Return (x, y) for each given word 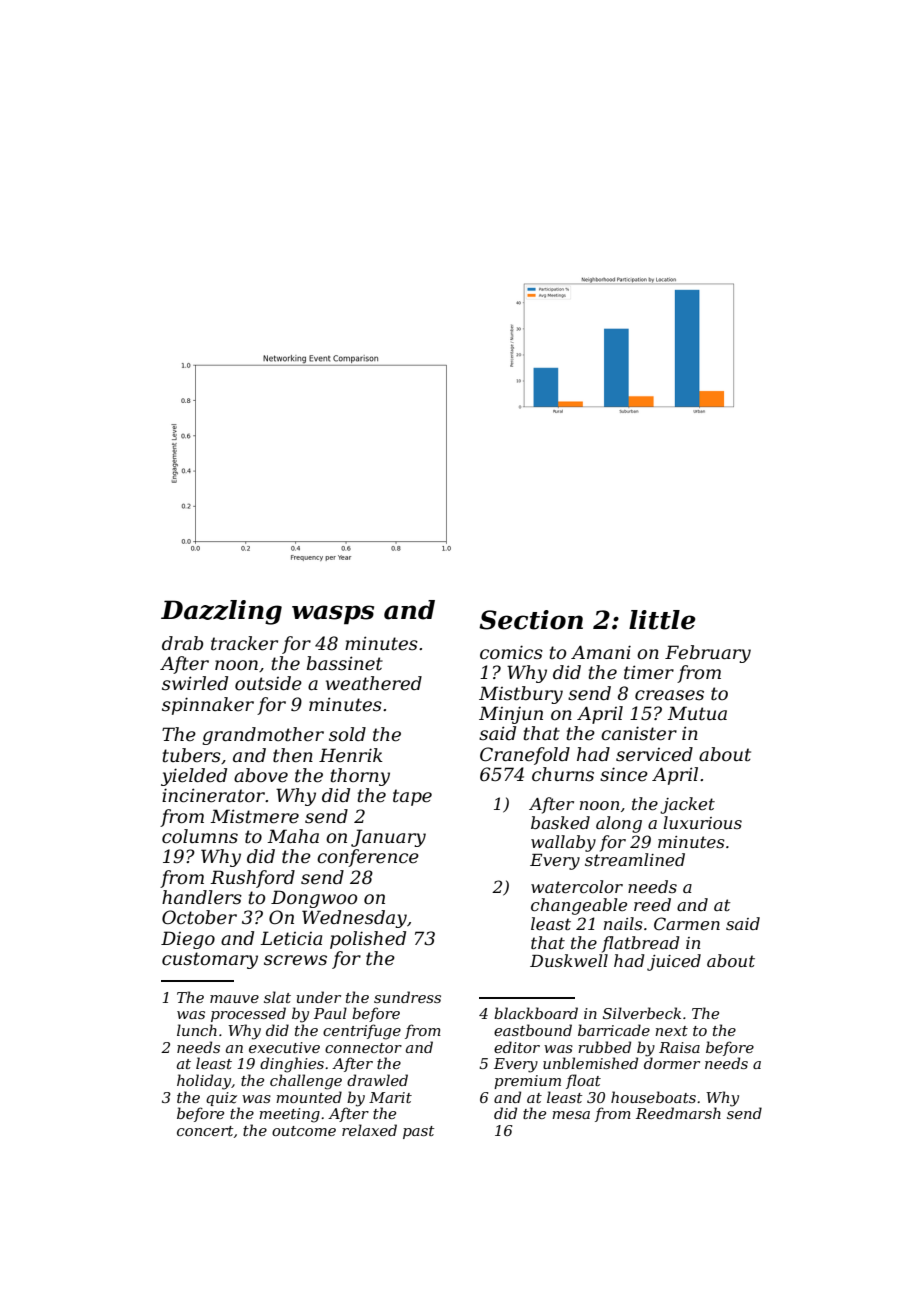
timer (649, 672)
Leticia (291, 938)
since (624, 774)
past (418, 1132)
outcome (304, 1131)
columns (200, 836)
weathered (374, 683)
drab (182, 643)
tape (412, 797)
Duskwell (569, 960)
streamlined (635, 859)
